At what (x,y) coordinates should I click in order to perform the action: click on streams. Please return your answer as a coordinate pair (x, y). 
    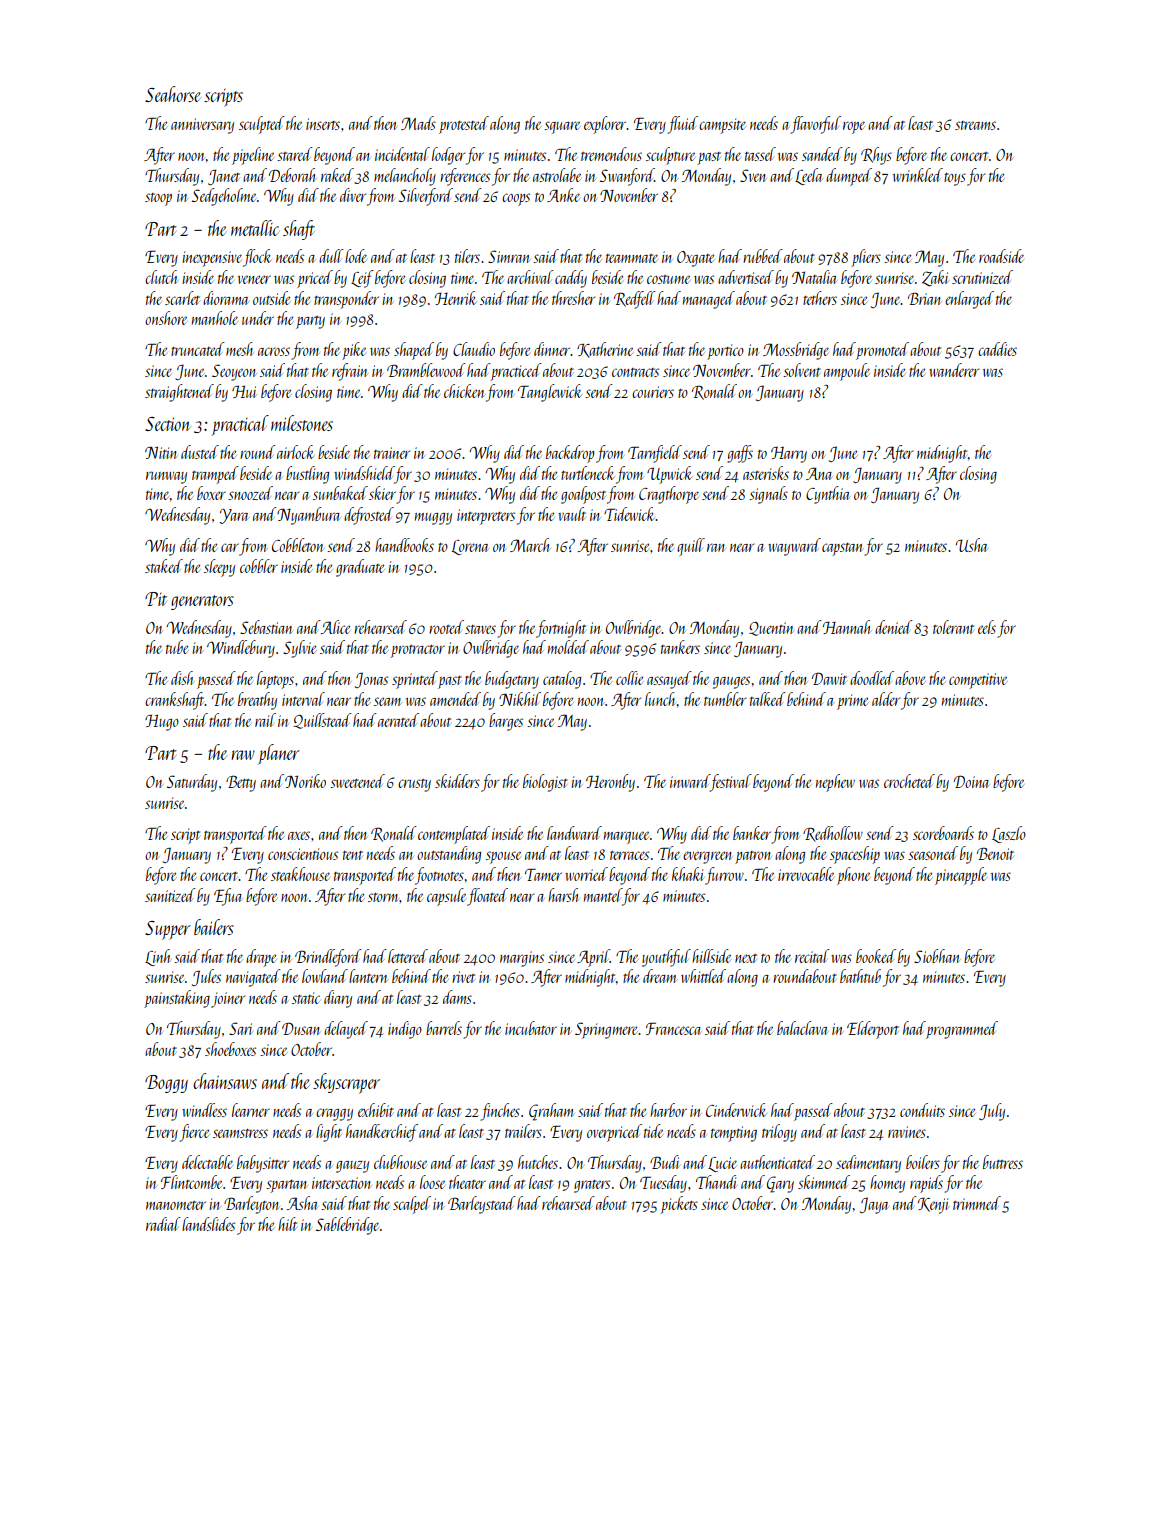
    Looking at the image, I should click on (975, 125).
